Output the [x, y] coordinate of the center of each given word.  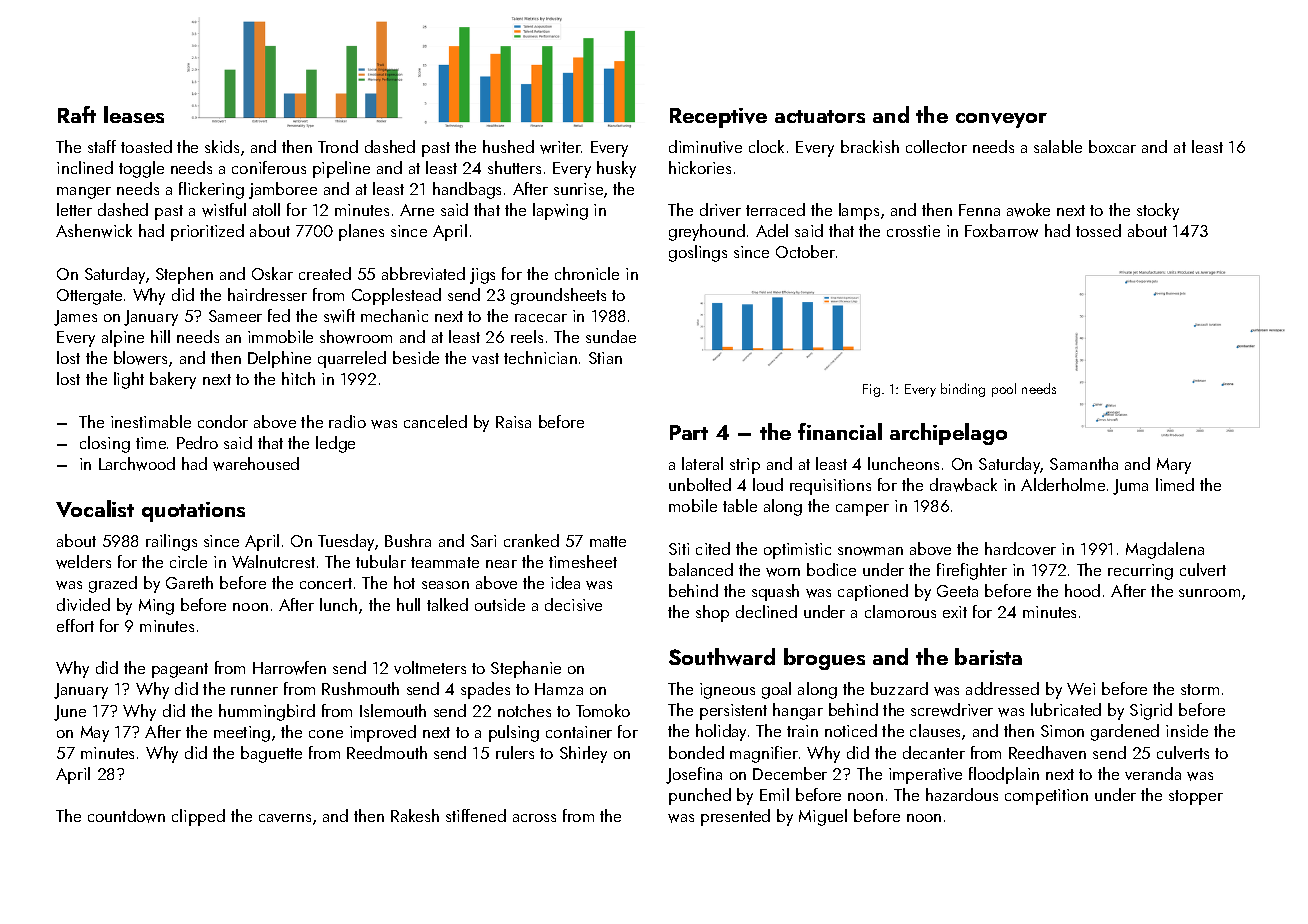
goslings [698, 253]
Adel [772, 230]
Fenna [979, 210]
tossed [1098, 230]
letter [74, 209]
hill [160, 336]
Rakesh [415, 815]
